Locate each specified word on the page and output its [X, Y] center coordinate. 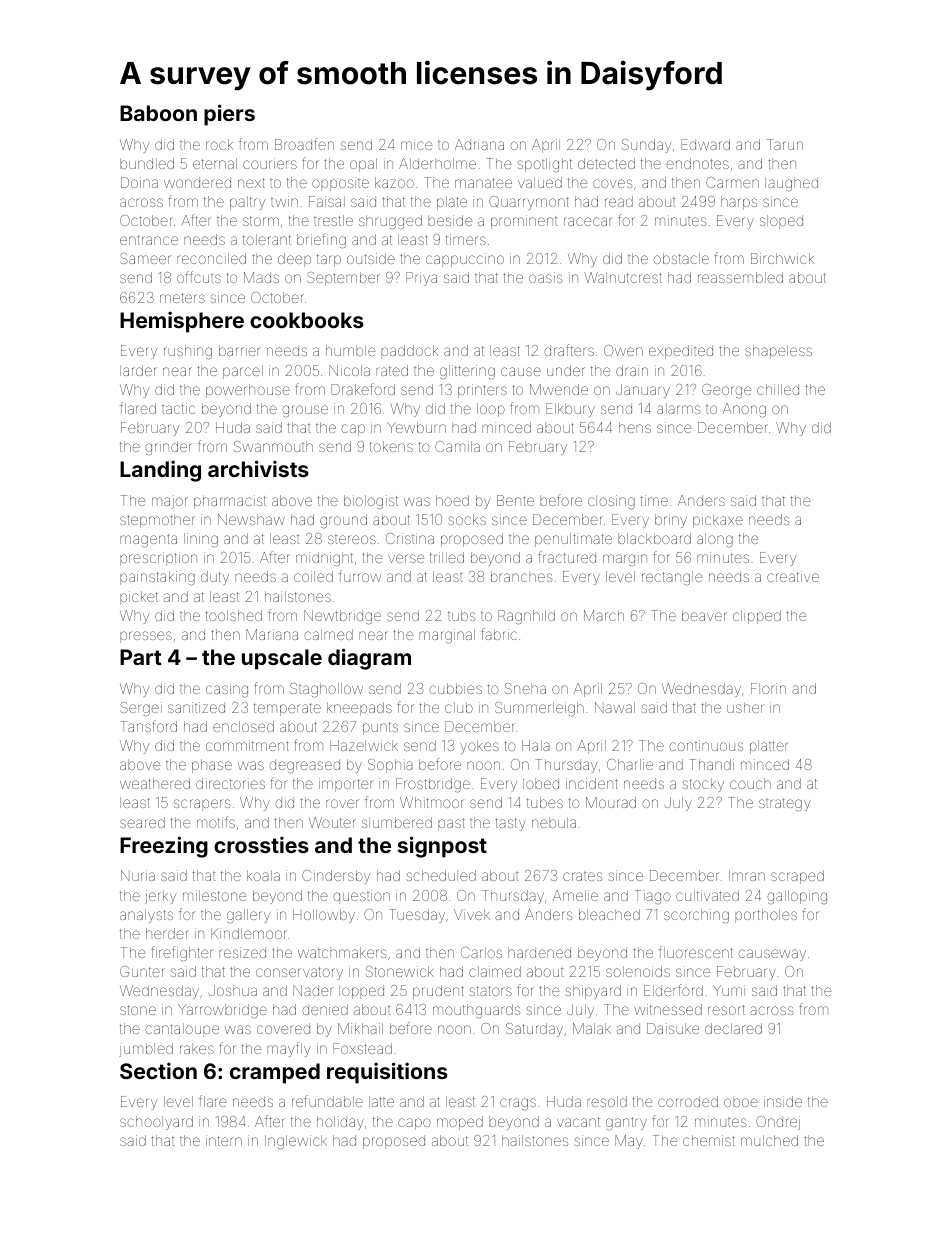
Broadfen [304, 144]
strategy [785, 805]
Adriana [479, 144]
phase [212, 766]
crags [518, 1104]
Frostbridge [433, 785]
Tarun [785, 144]
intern [224, 1140]
